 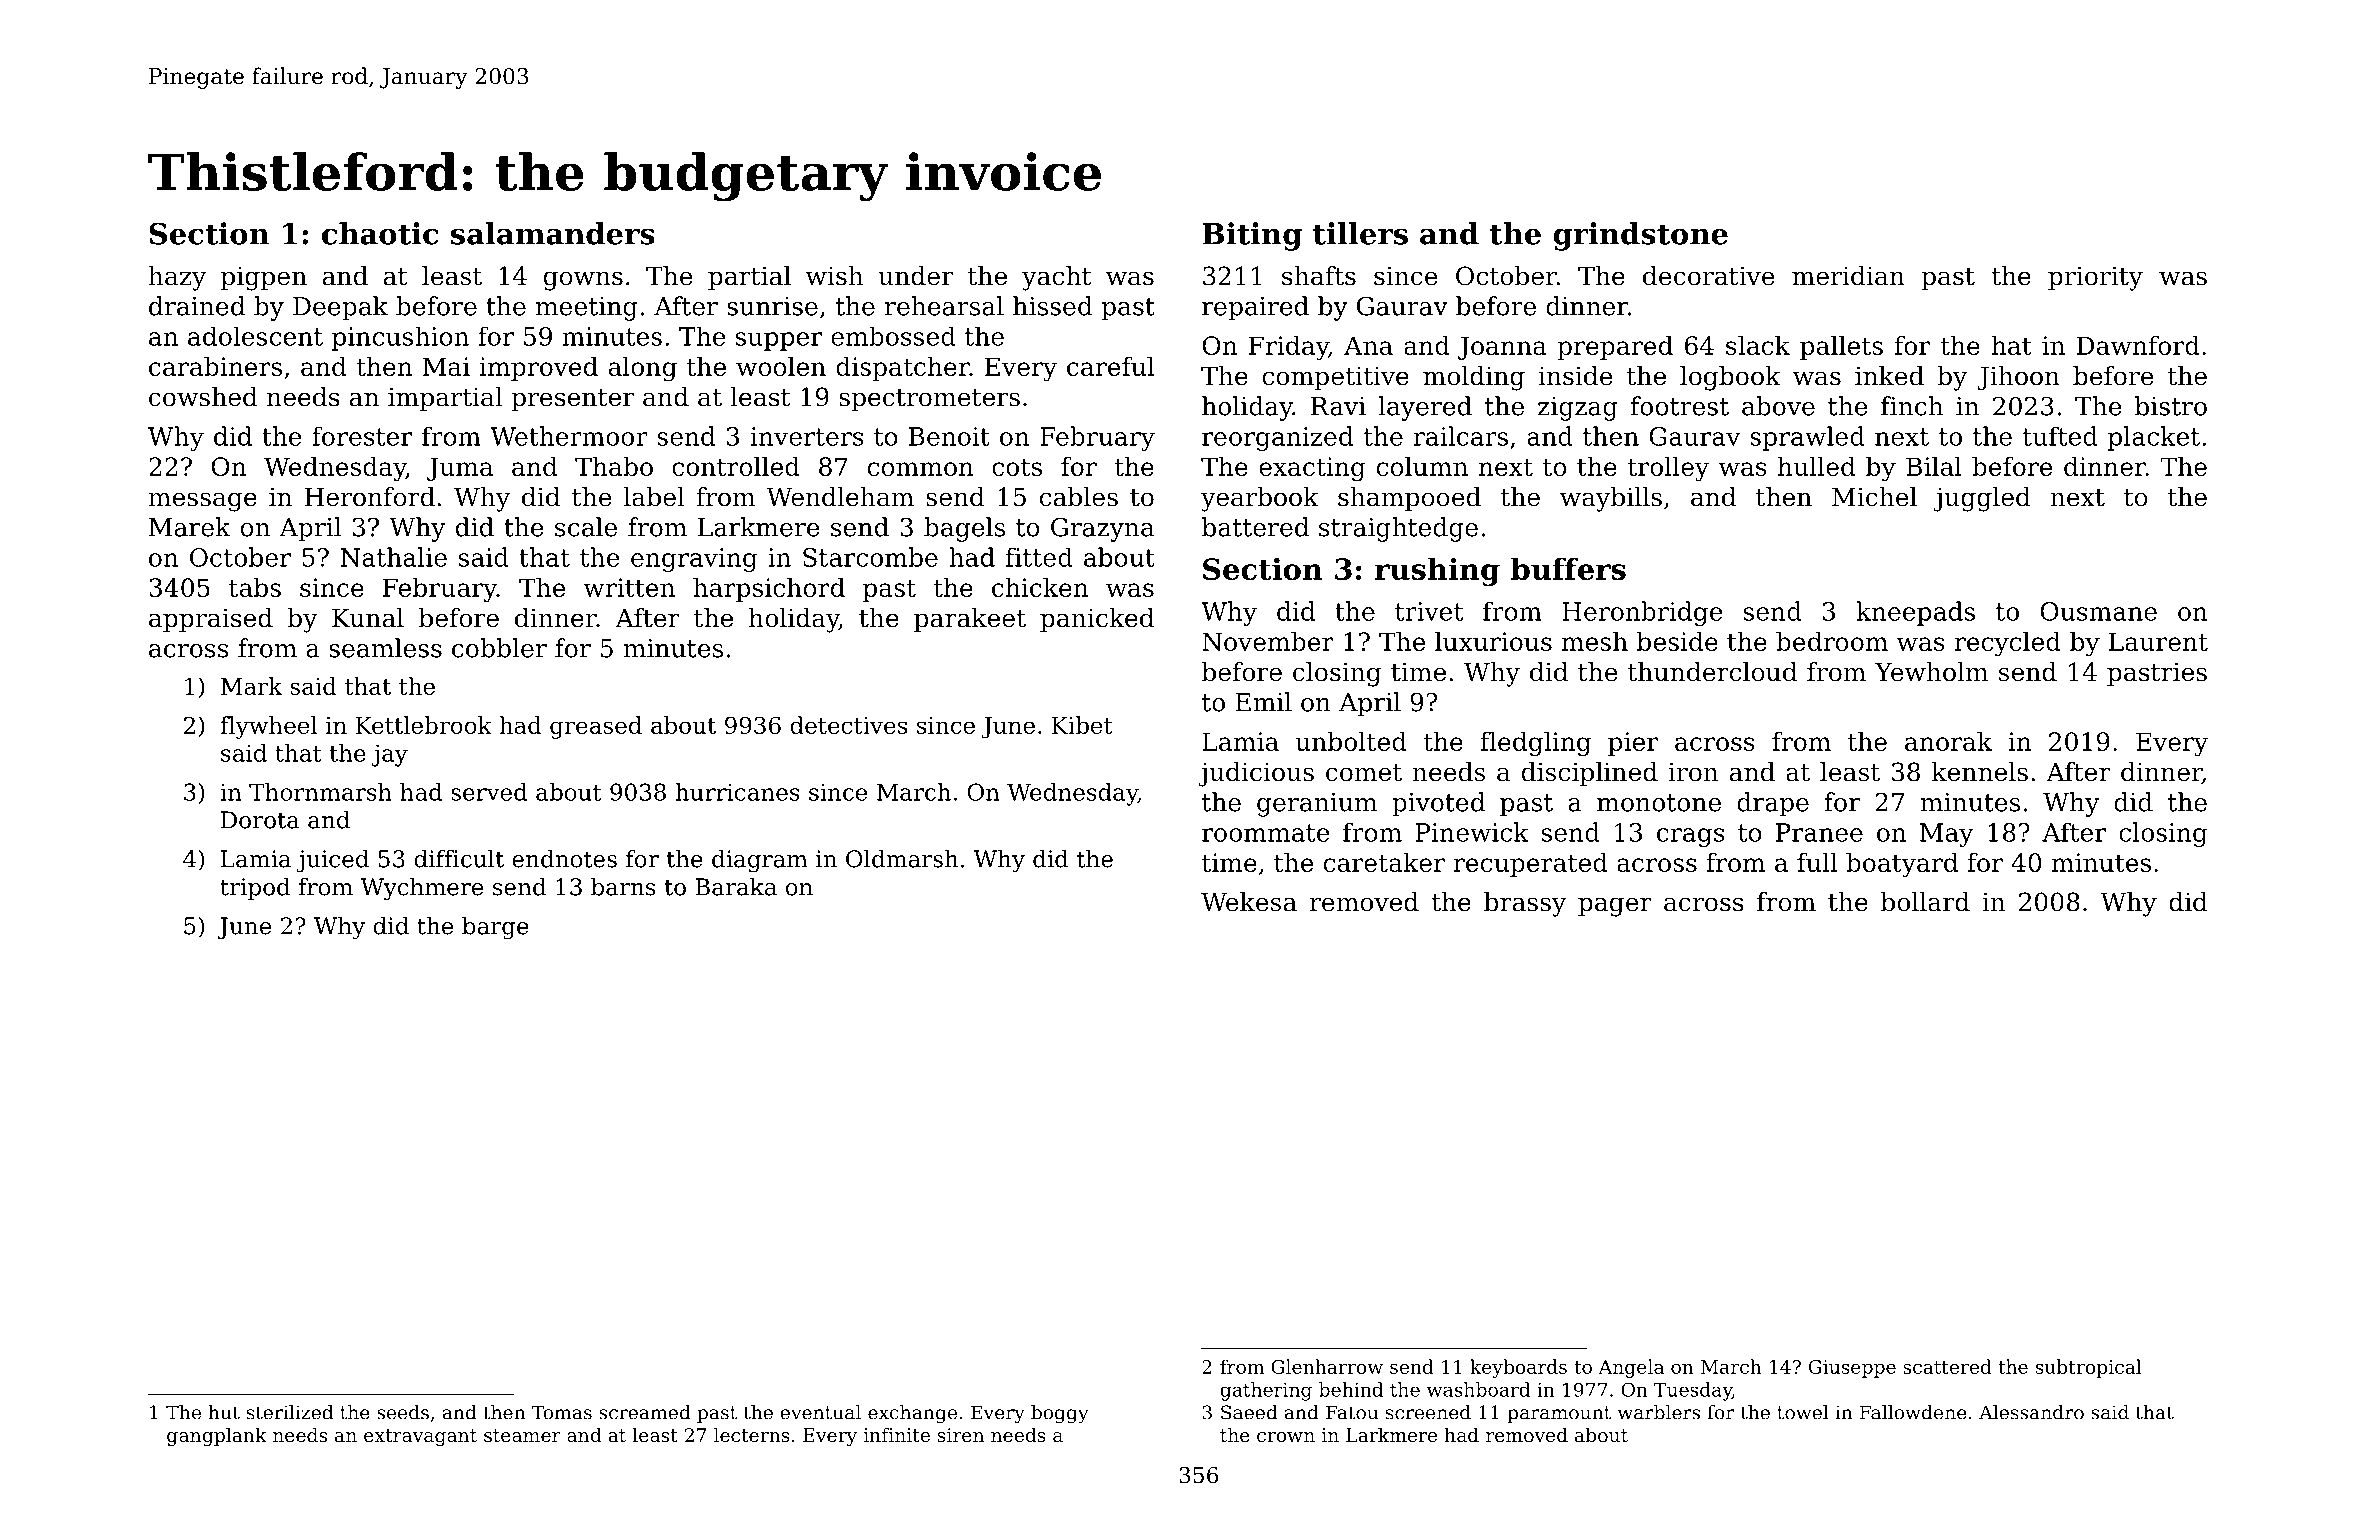 I want to click on barge, so click(x=495, y=928).
